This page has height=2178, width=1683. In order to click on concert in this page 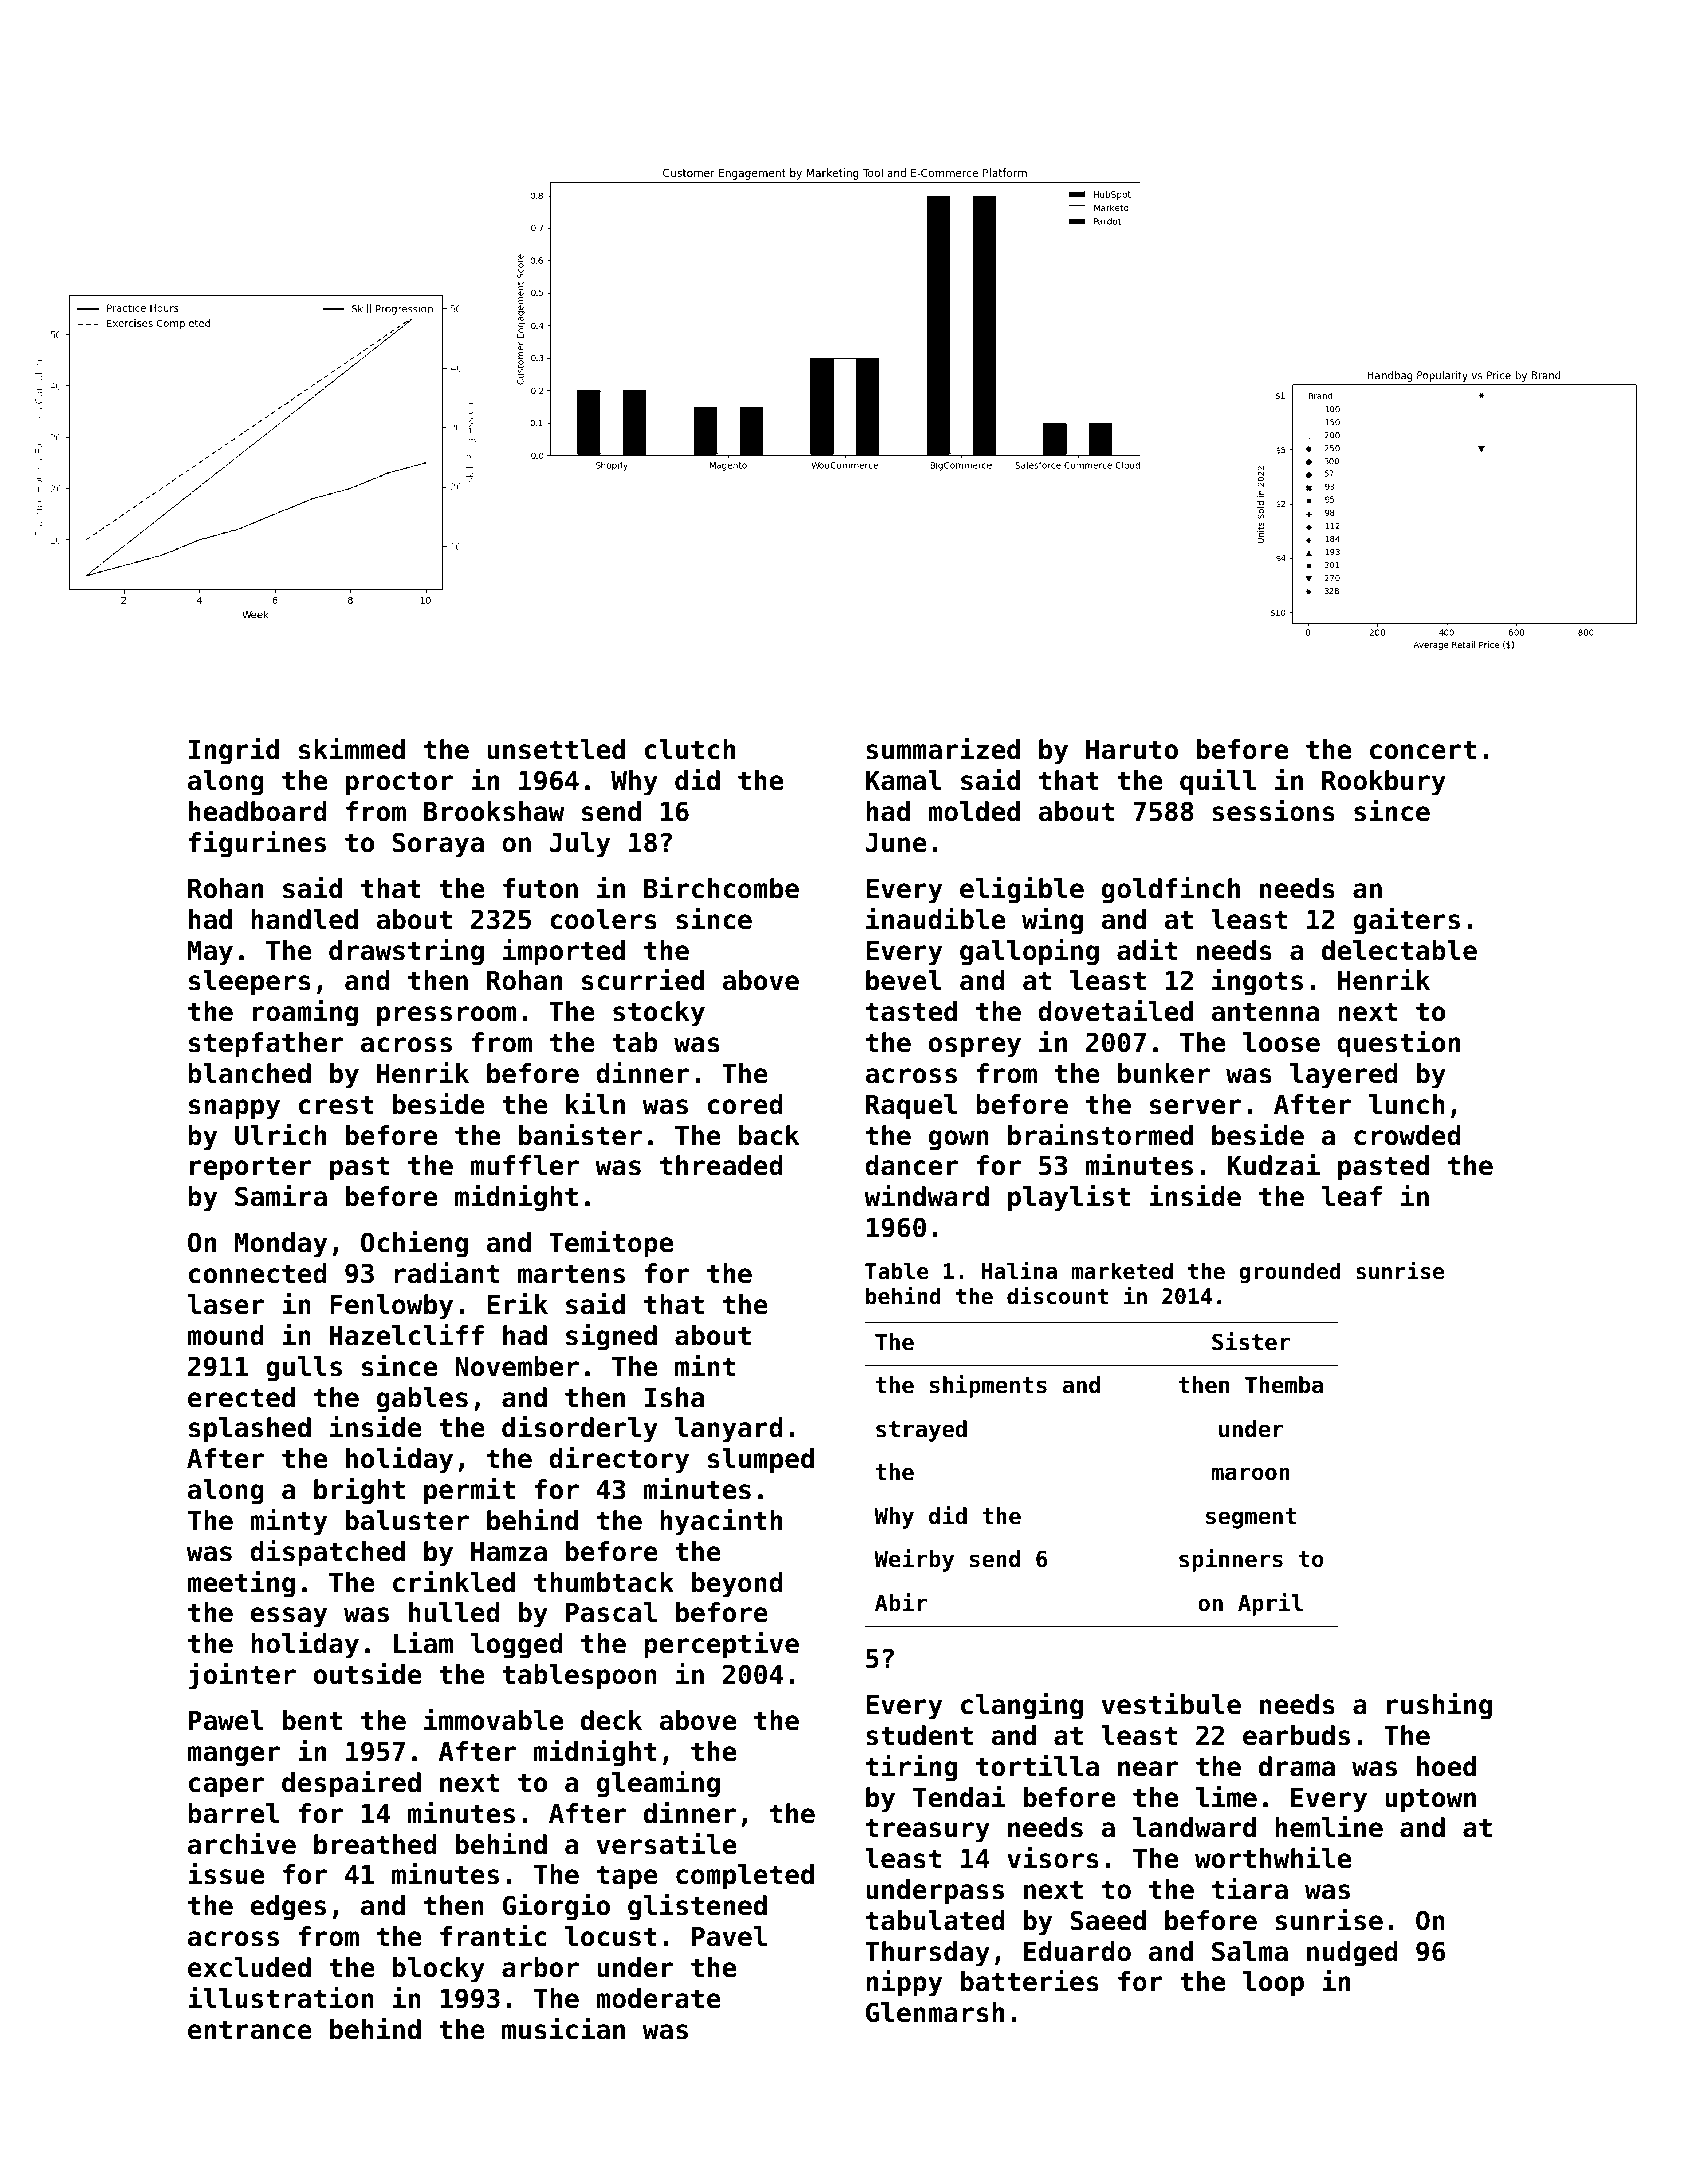, I will do `click(1423, 750)`.
